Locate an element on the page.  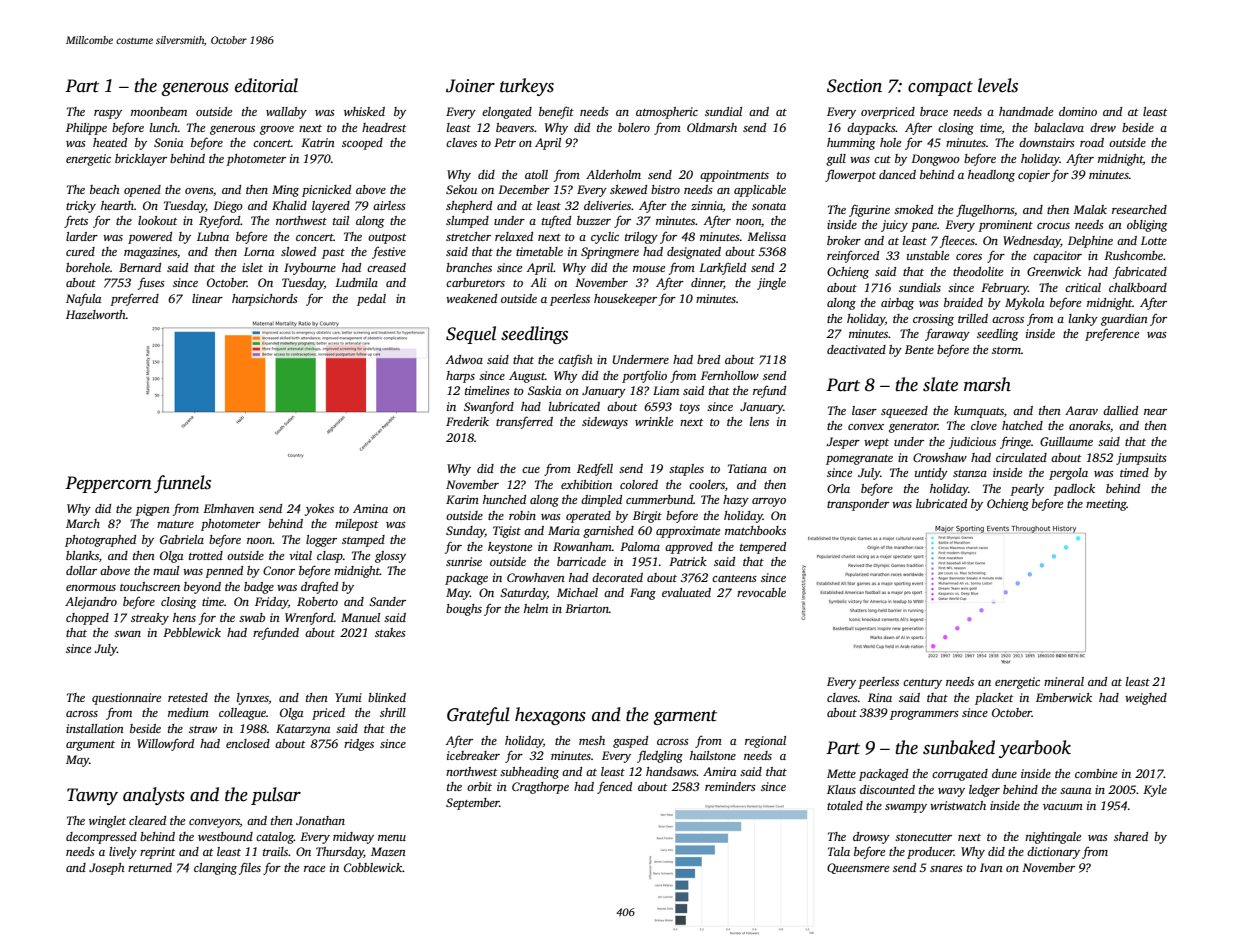
jumpsuits is located at coordinates (1141, 459).
